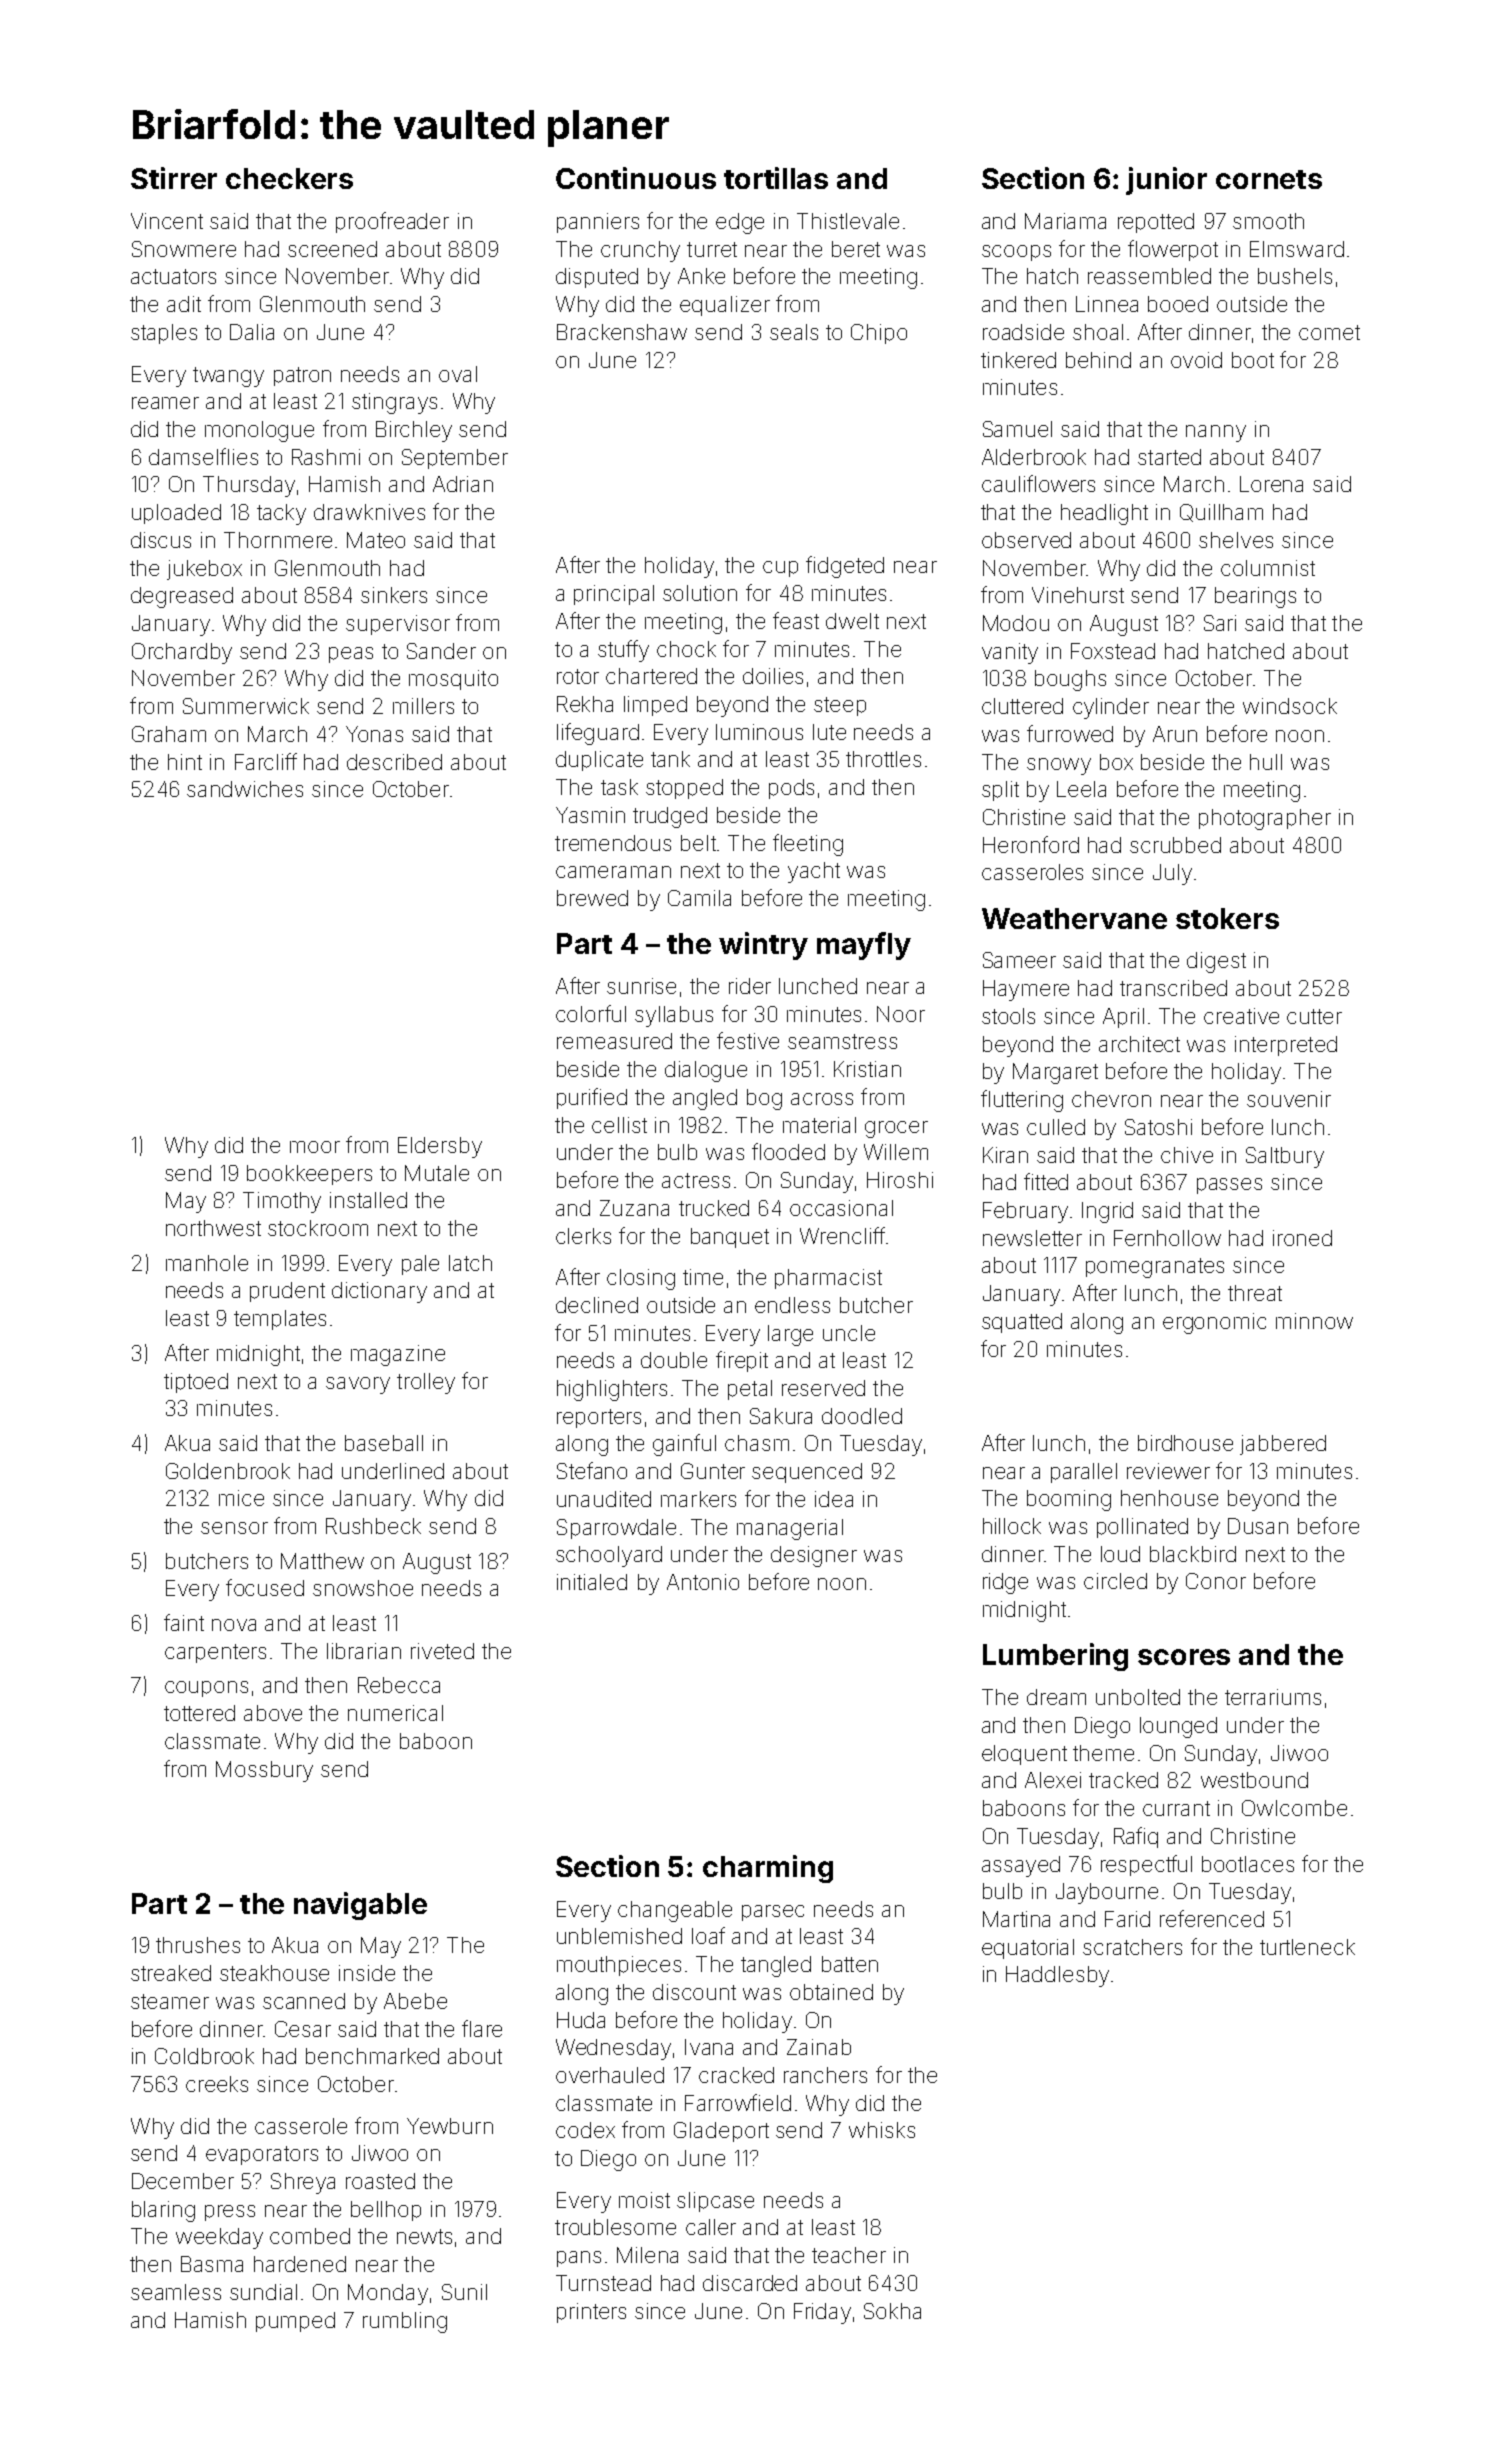 This screenshot has height=2464, width=1496. What do you see at coordinates (1038, 483) in the screenshot?
I see `cauliflowers` at bounding box center [1038, 483].
